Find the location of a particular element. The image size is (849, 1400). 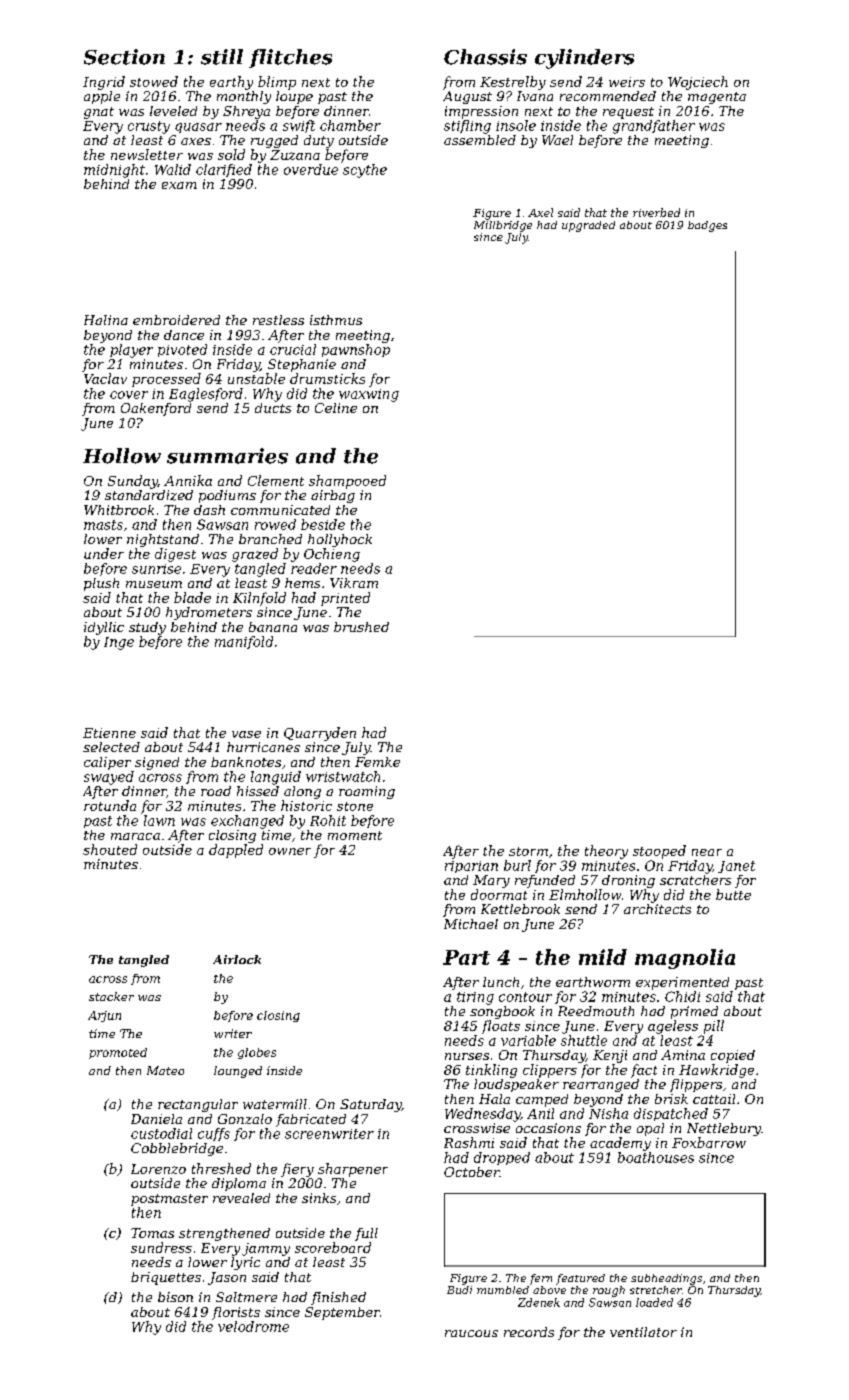

ventilator is located at coordinates (643, 1332).
